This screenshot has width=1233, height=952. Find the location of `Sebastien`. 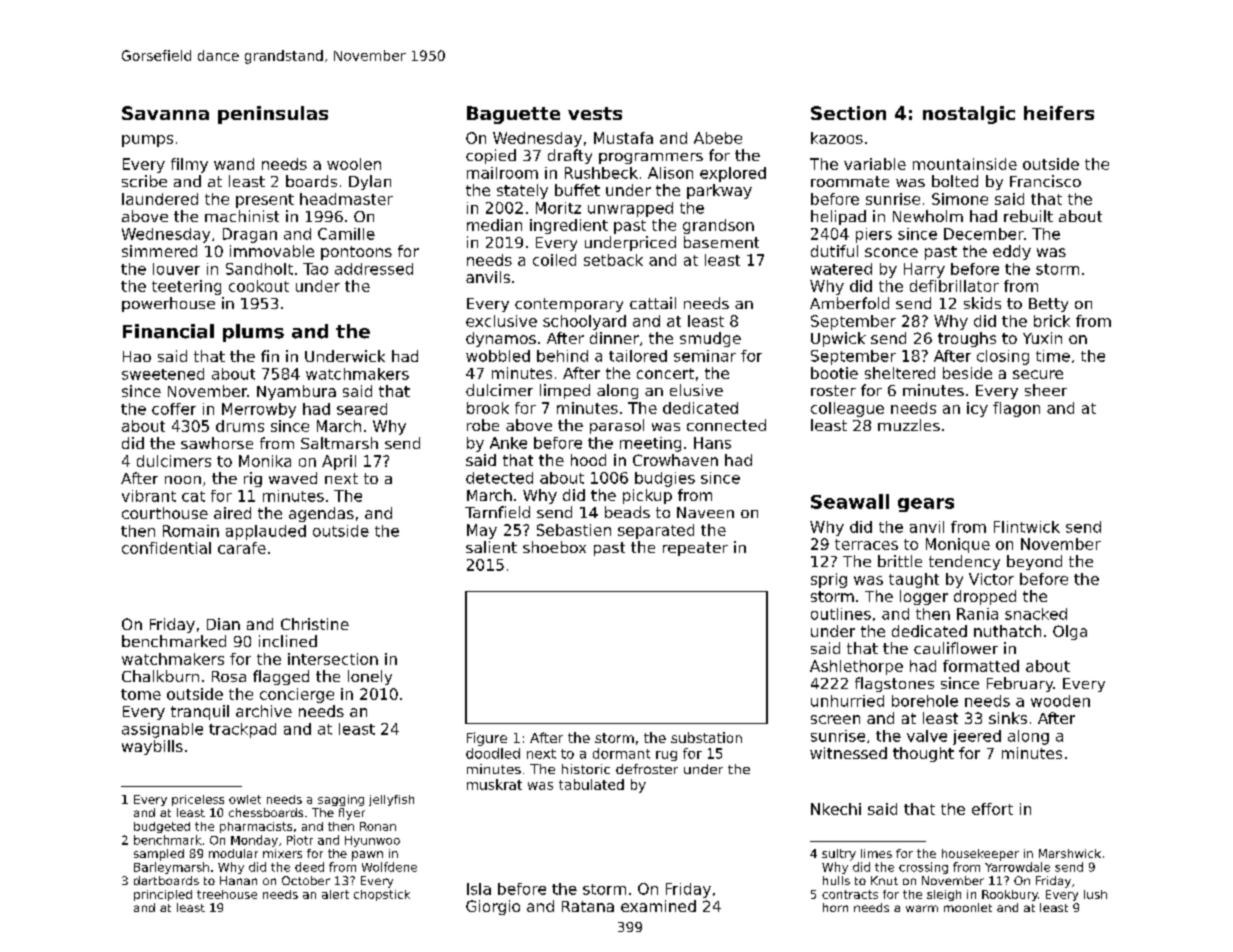

Sebastien is located at coordinates (574, 530).
